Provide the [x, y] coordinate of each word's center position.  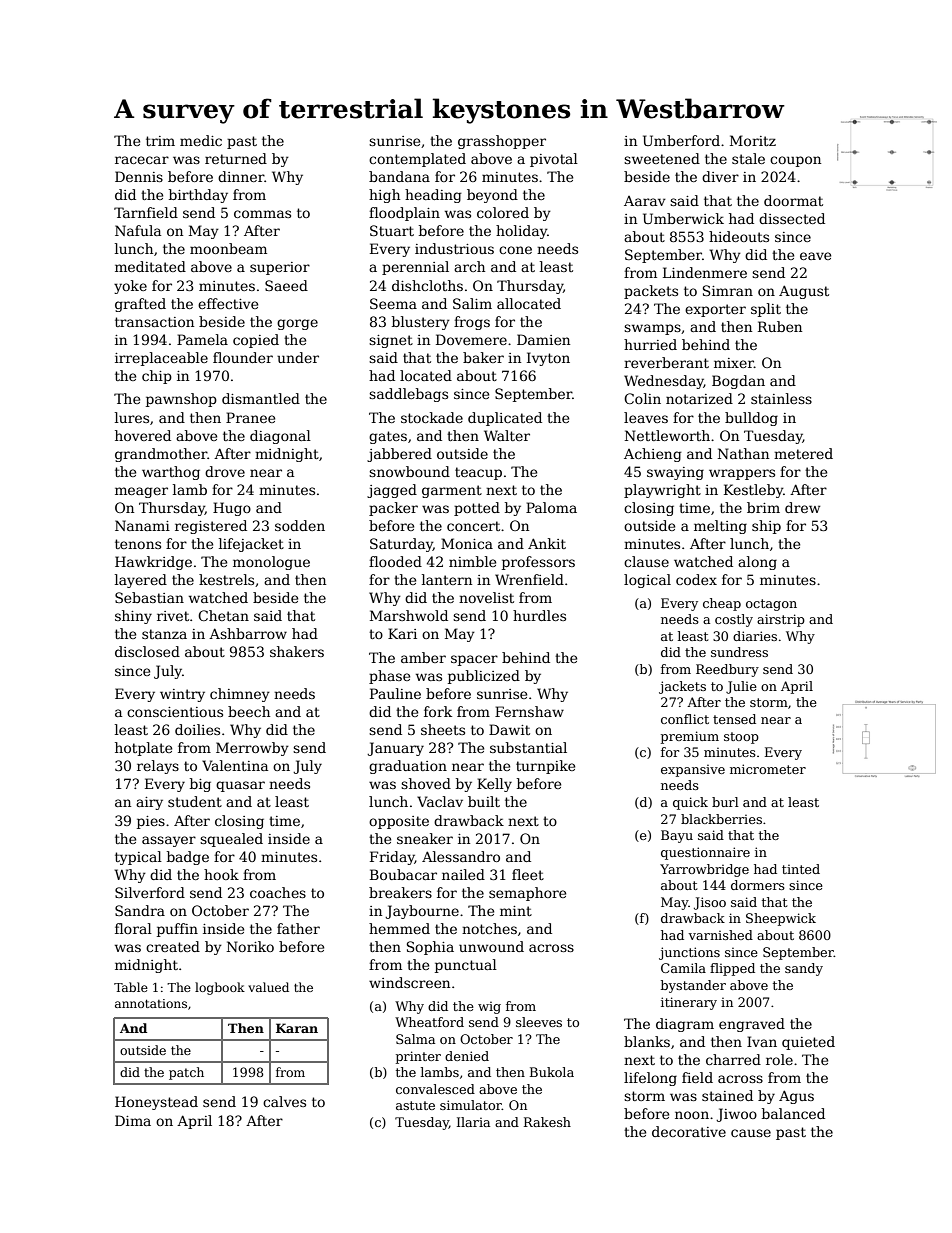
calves [284, 1101]
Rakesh [547, 1122]
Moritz [753, 140]
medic [201, 140]
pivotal [554, 160]
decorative [689, 1131]
